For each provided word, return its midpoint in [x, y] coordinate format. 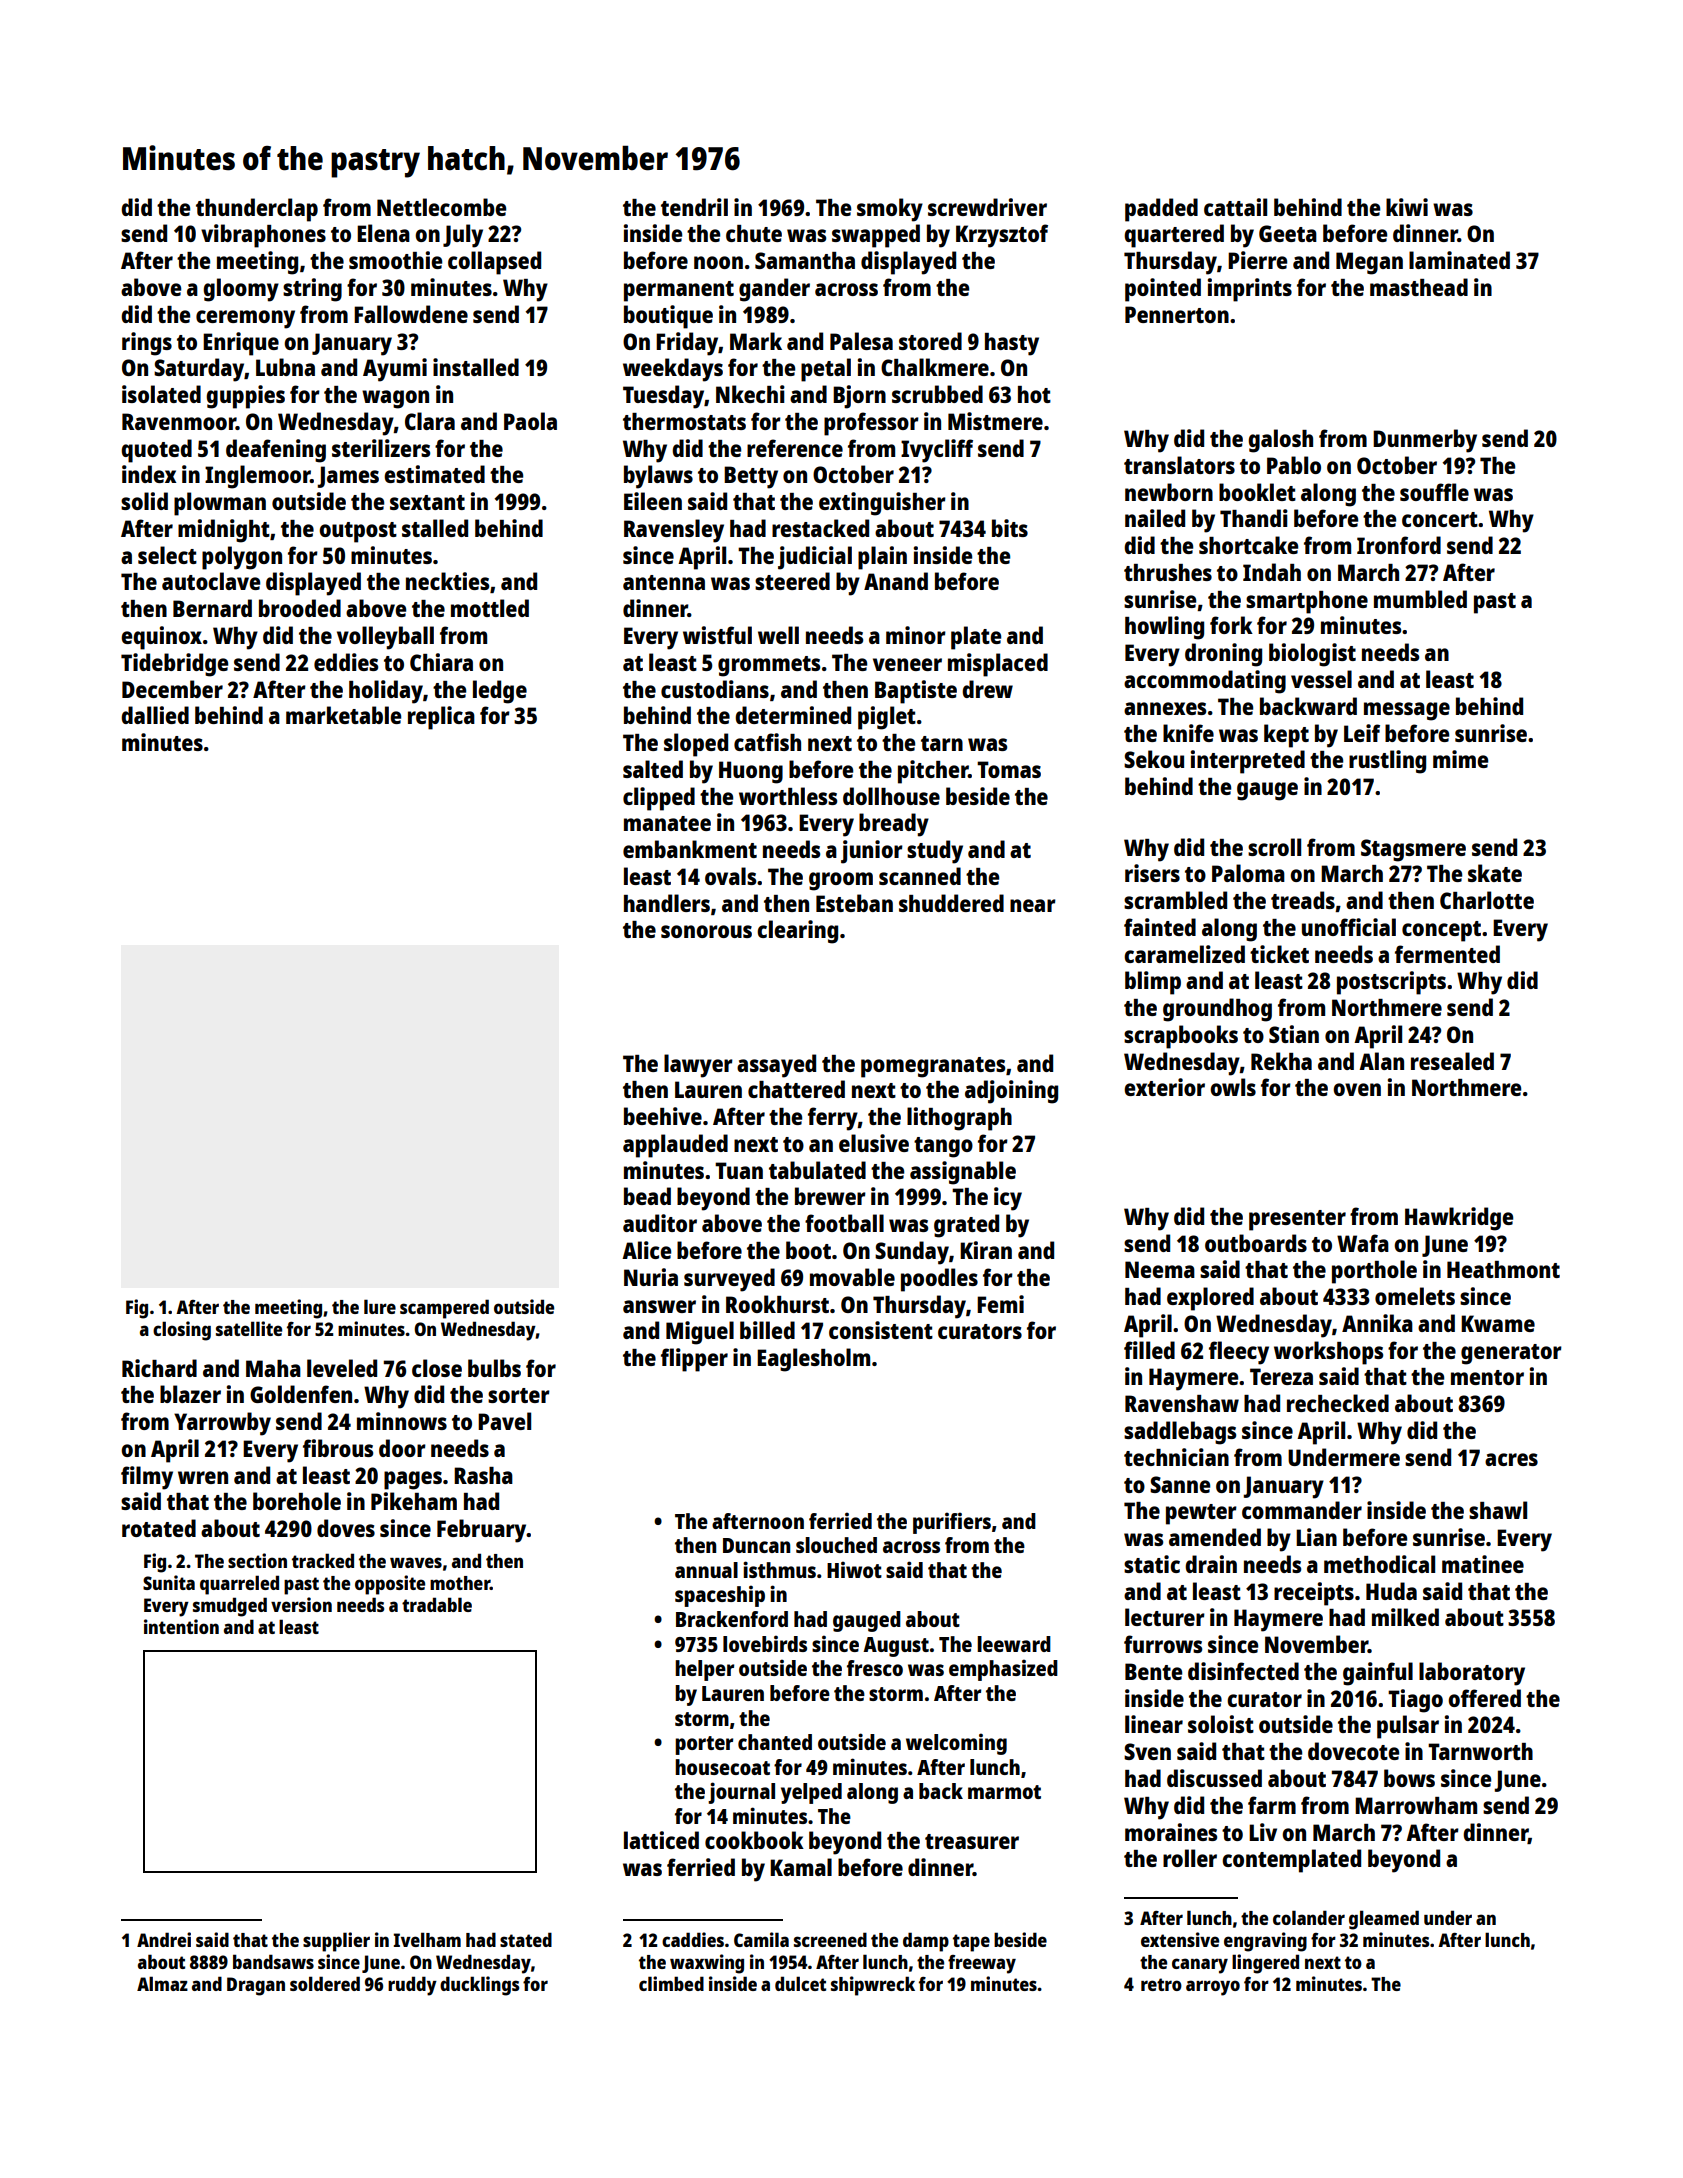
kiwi [1407, 207]
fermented [1447, 954]
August [896, 1647]
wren [203, 1477]
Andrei [164, 1939]
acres [1511, 1459]
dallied [155, 715]
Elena [383, 233]
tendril [694, 207]
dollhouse [891, 796]
